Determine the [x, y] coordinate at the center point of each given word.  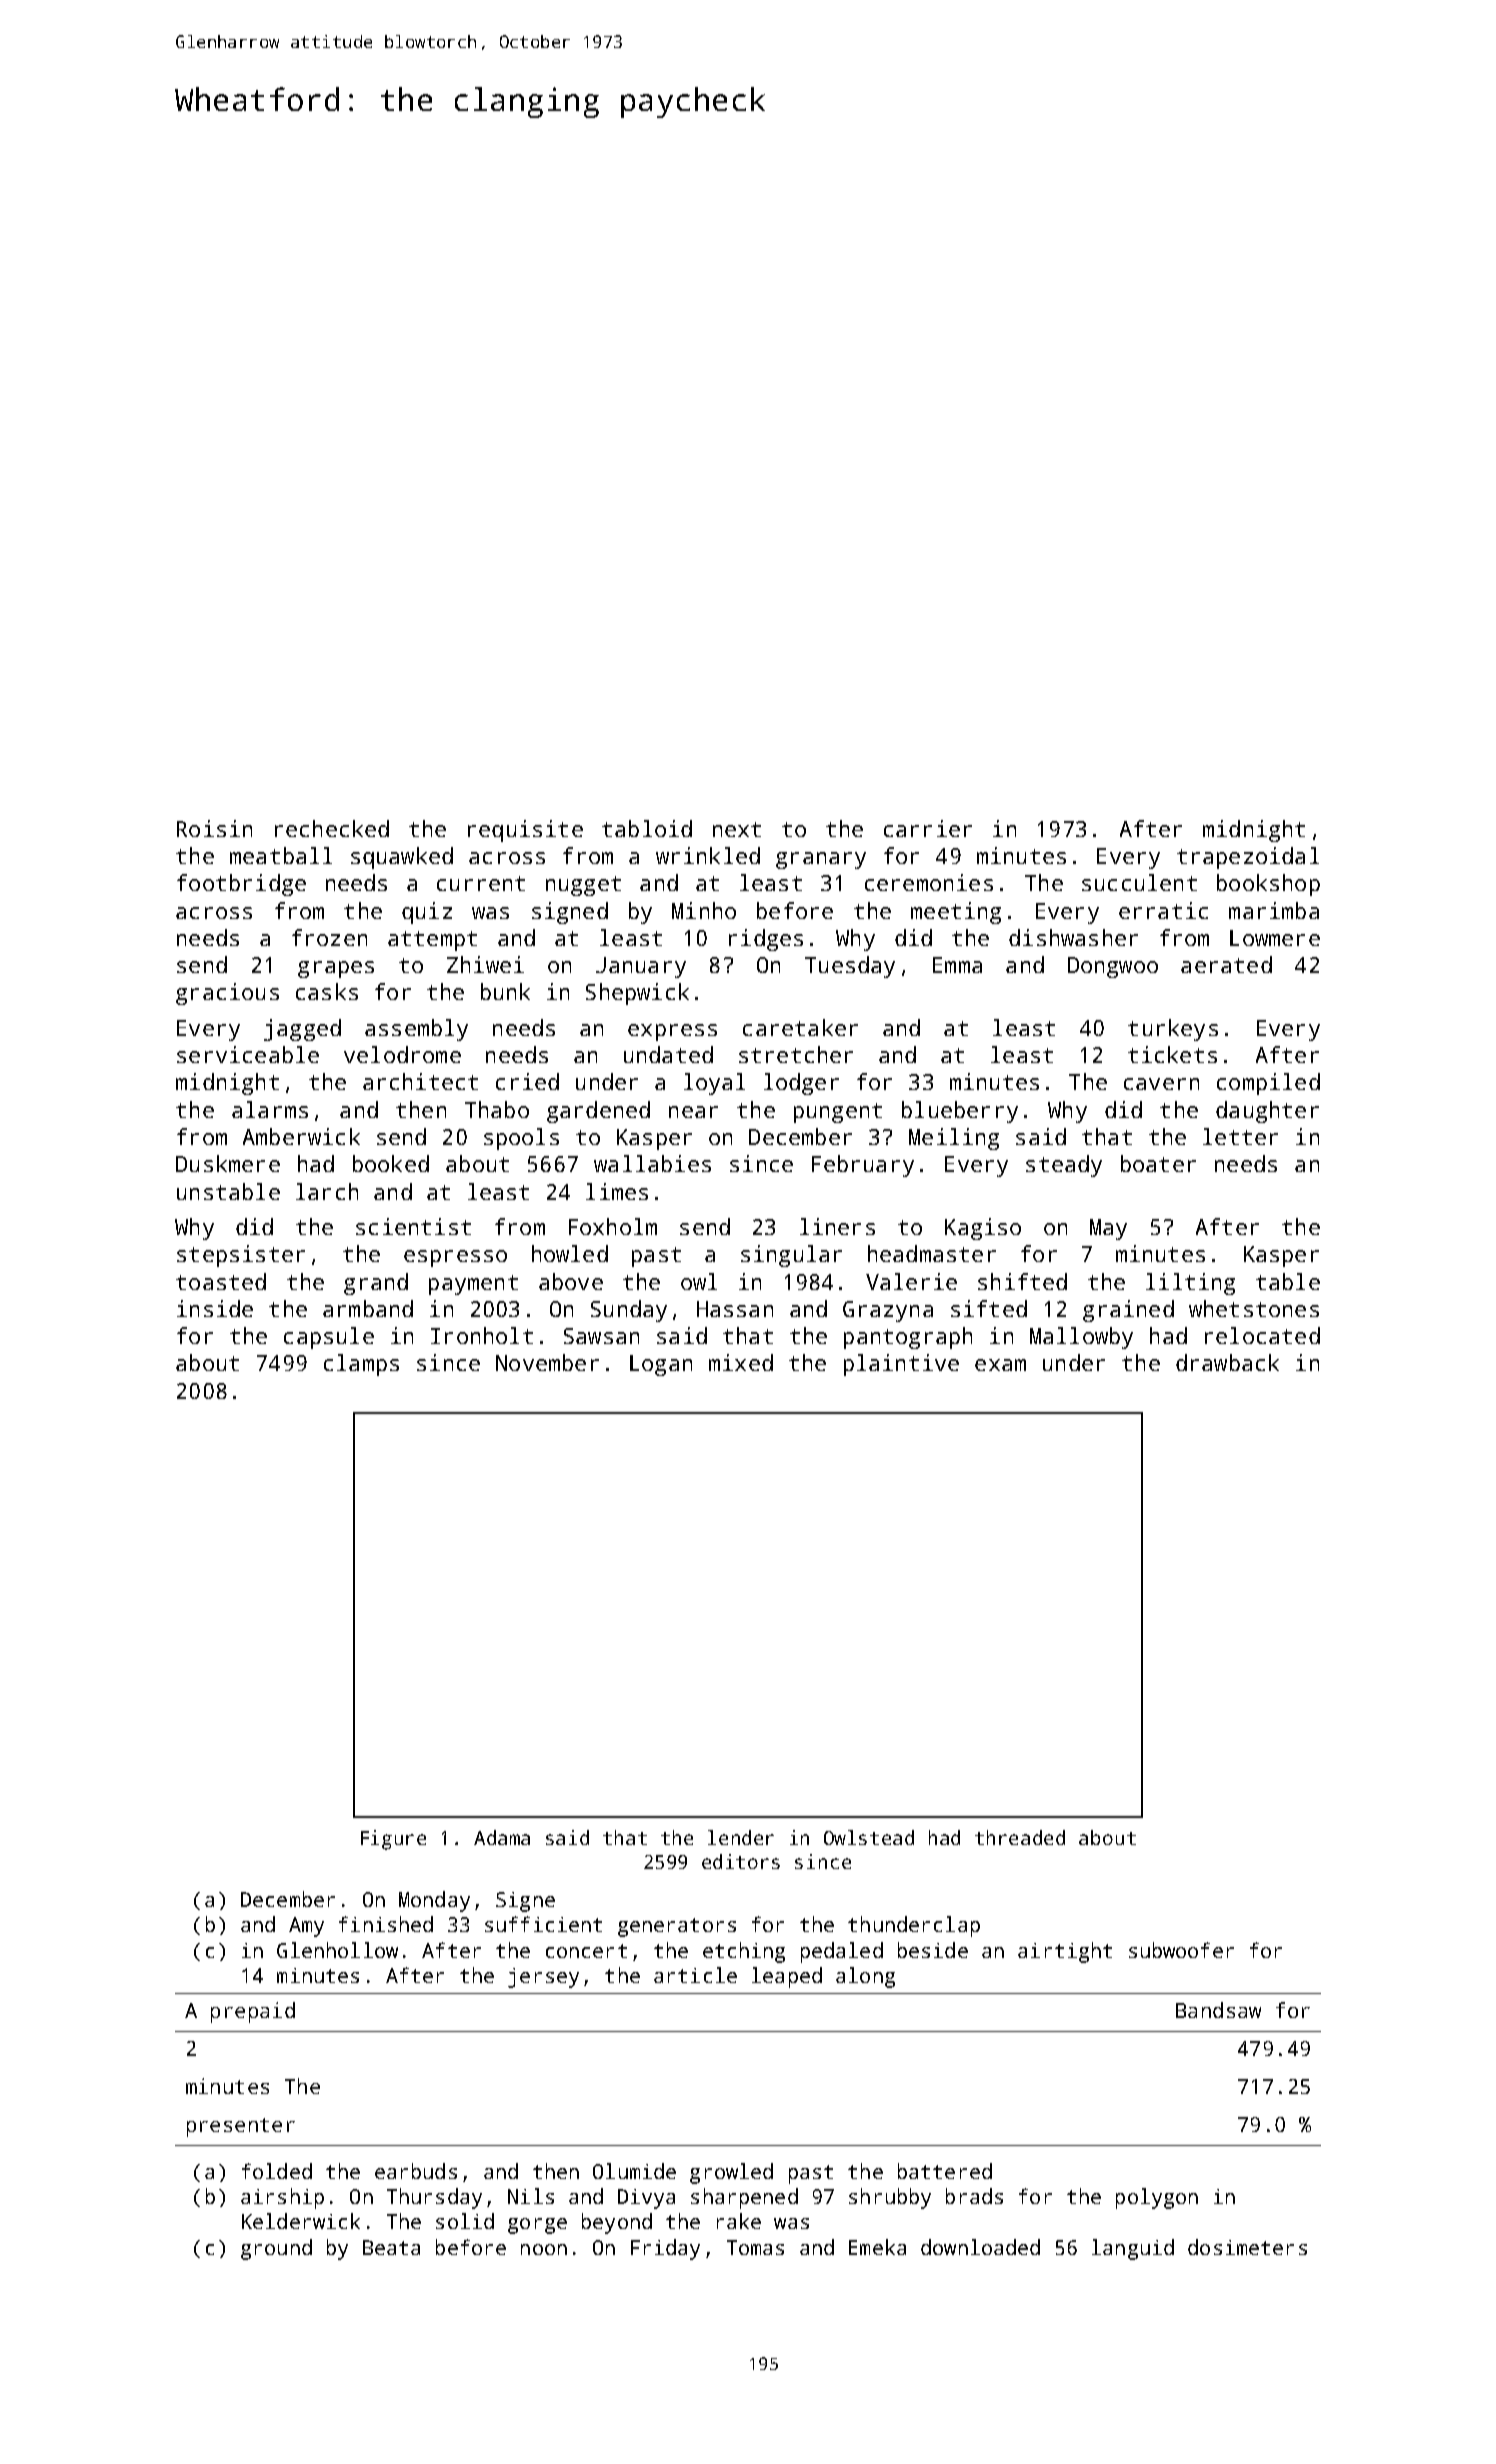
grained [1128, 1311]
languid [1133, 2249]
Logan [661, 1365]
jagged [302, 1030]
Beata [391, 2247]
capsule [329, 1338]
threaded [1020, 1837]
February [863, 1166]
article [695, 1975]
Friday [665, 2249]
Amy [306, 1927]
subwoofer [1181, 1950]
